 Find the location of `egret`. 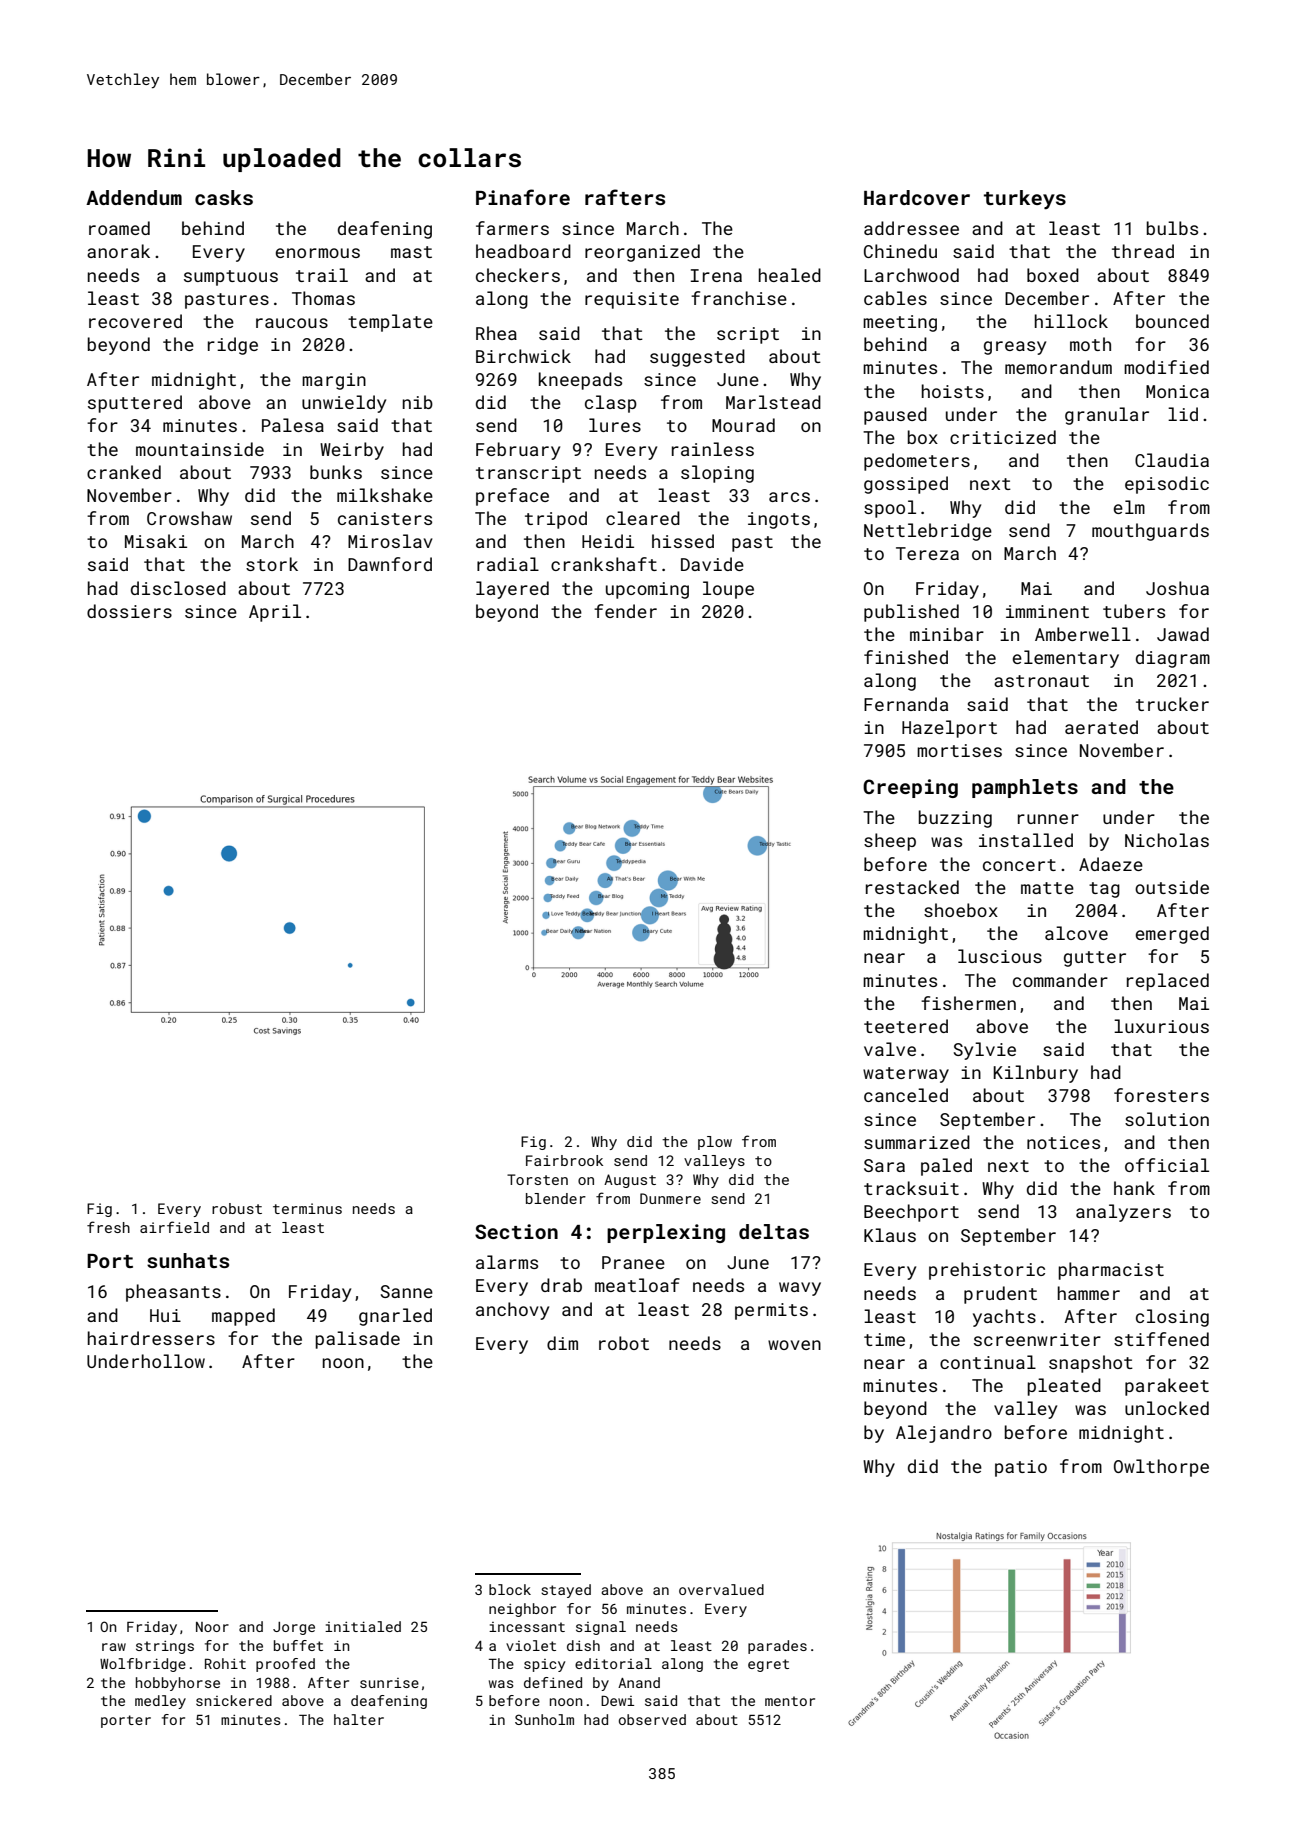

egret is located at coordinates (768, 1665).
